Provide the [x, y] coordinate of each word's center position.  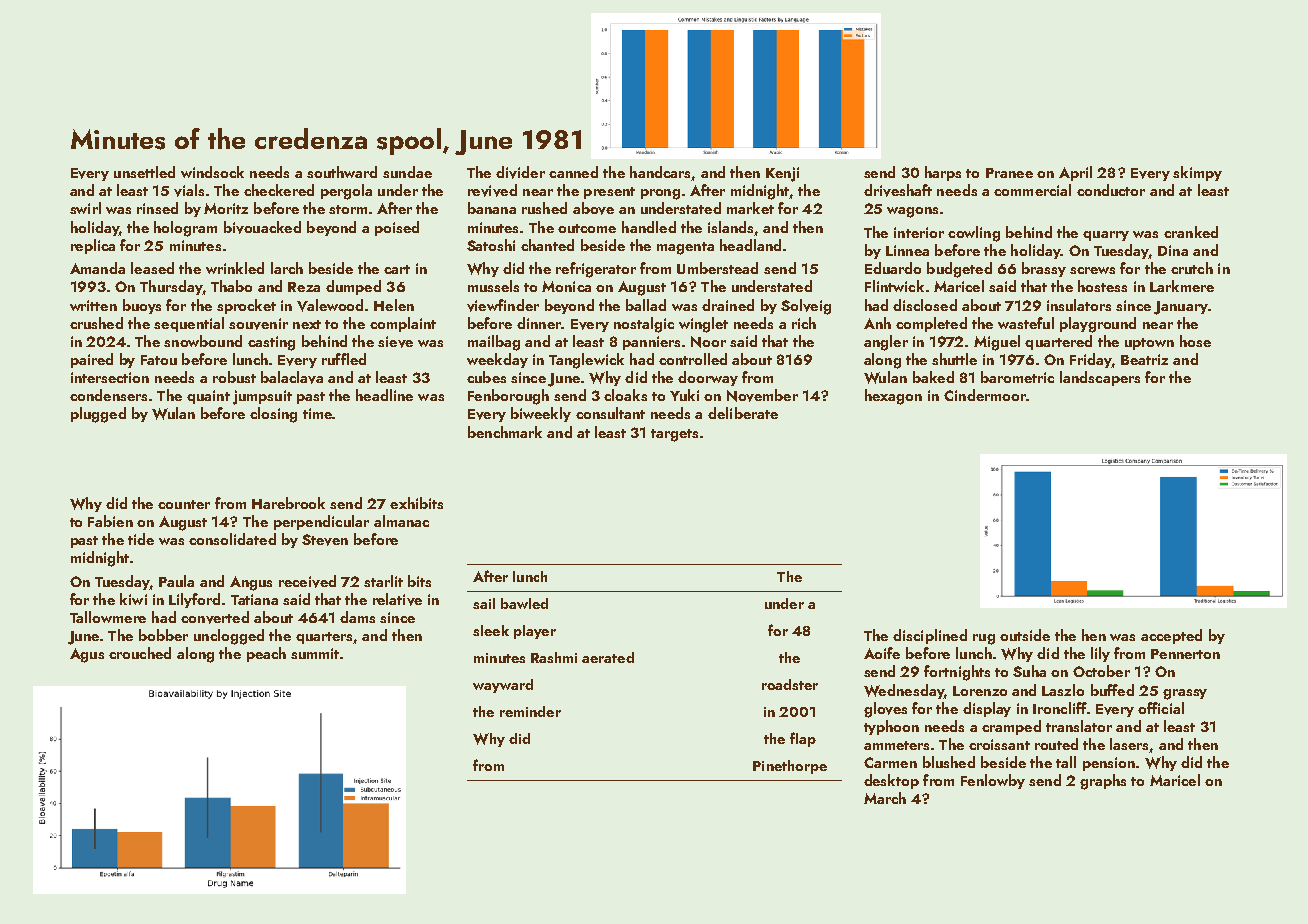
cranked [1191, 232]
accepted [1171, 636]
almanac [401, 521]
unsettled [144, 172]
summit [315, 653]
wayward [503, 686]
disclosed [925, 305]
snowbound [203, 341]
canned [573, 172]
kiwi [133, 599]
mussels [493, 286]
